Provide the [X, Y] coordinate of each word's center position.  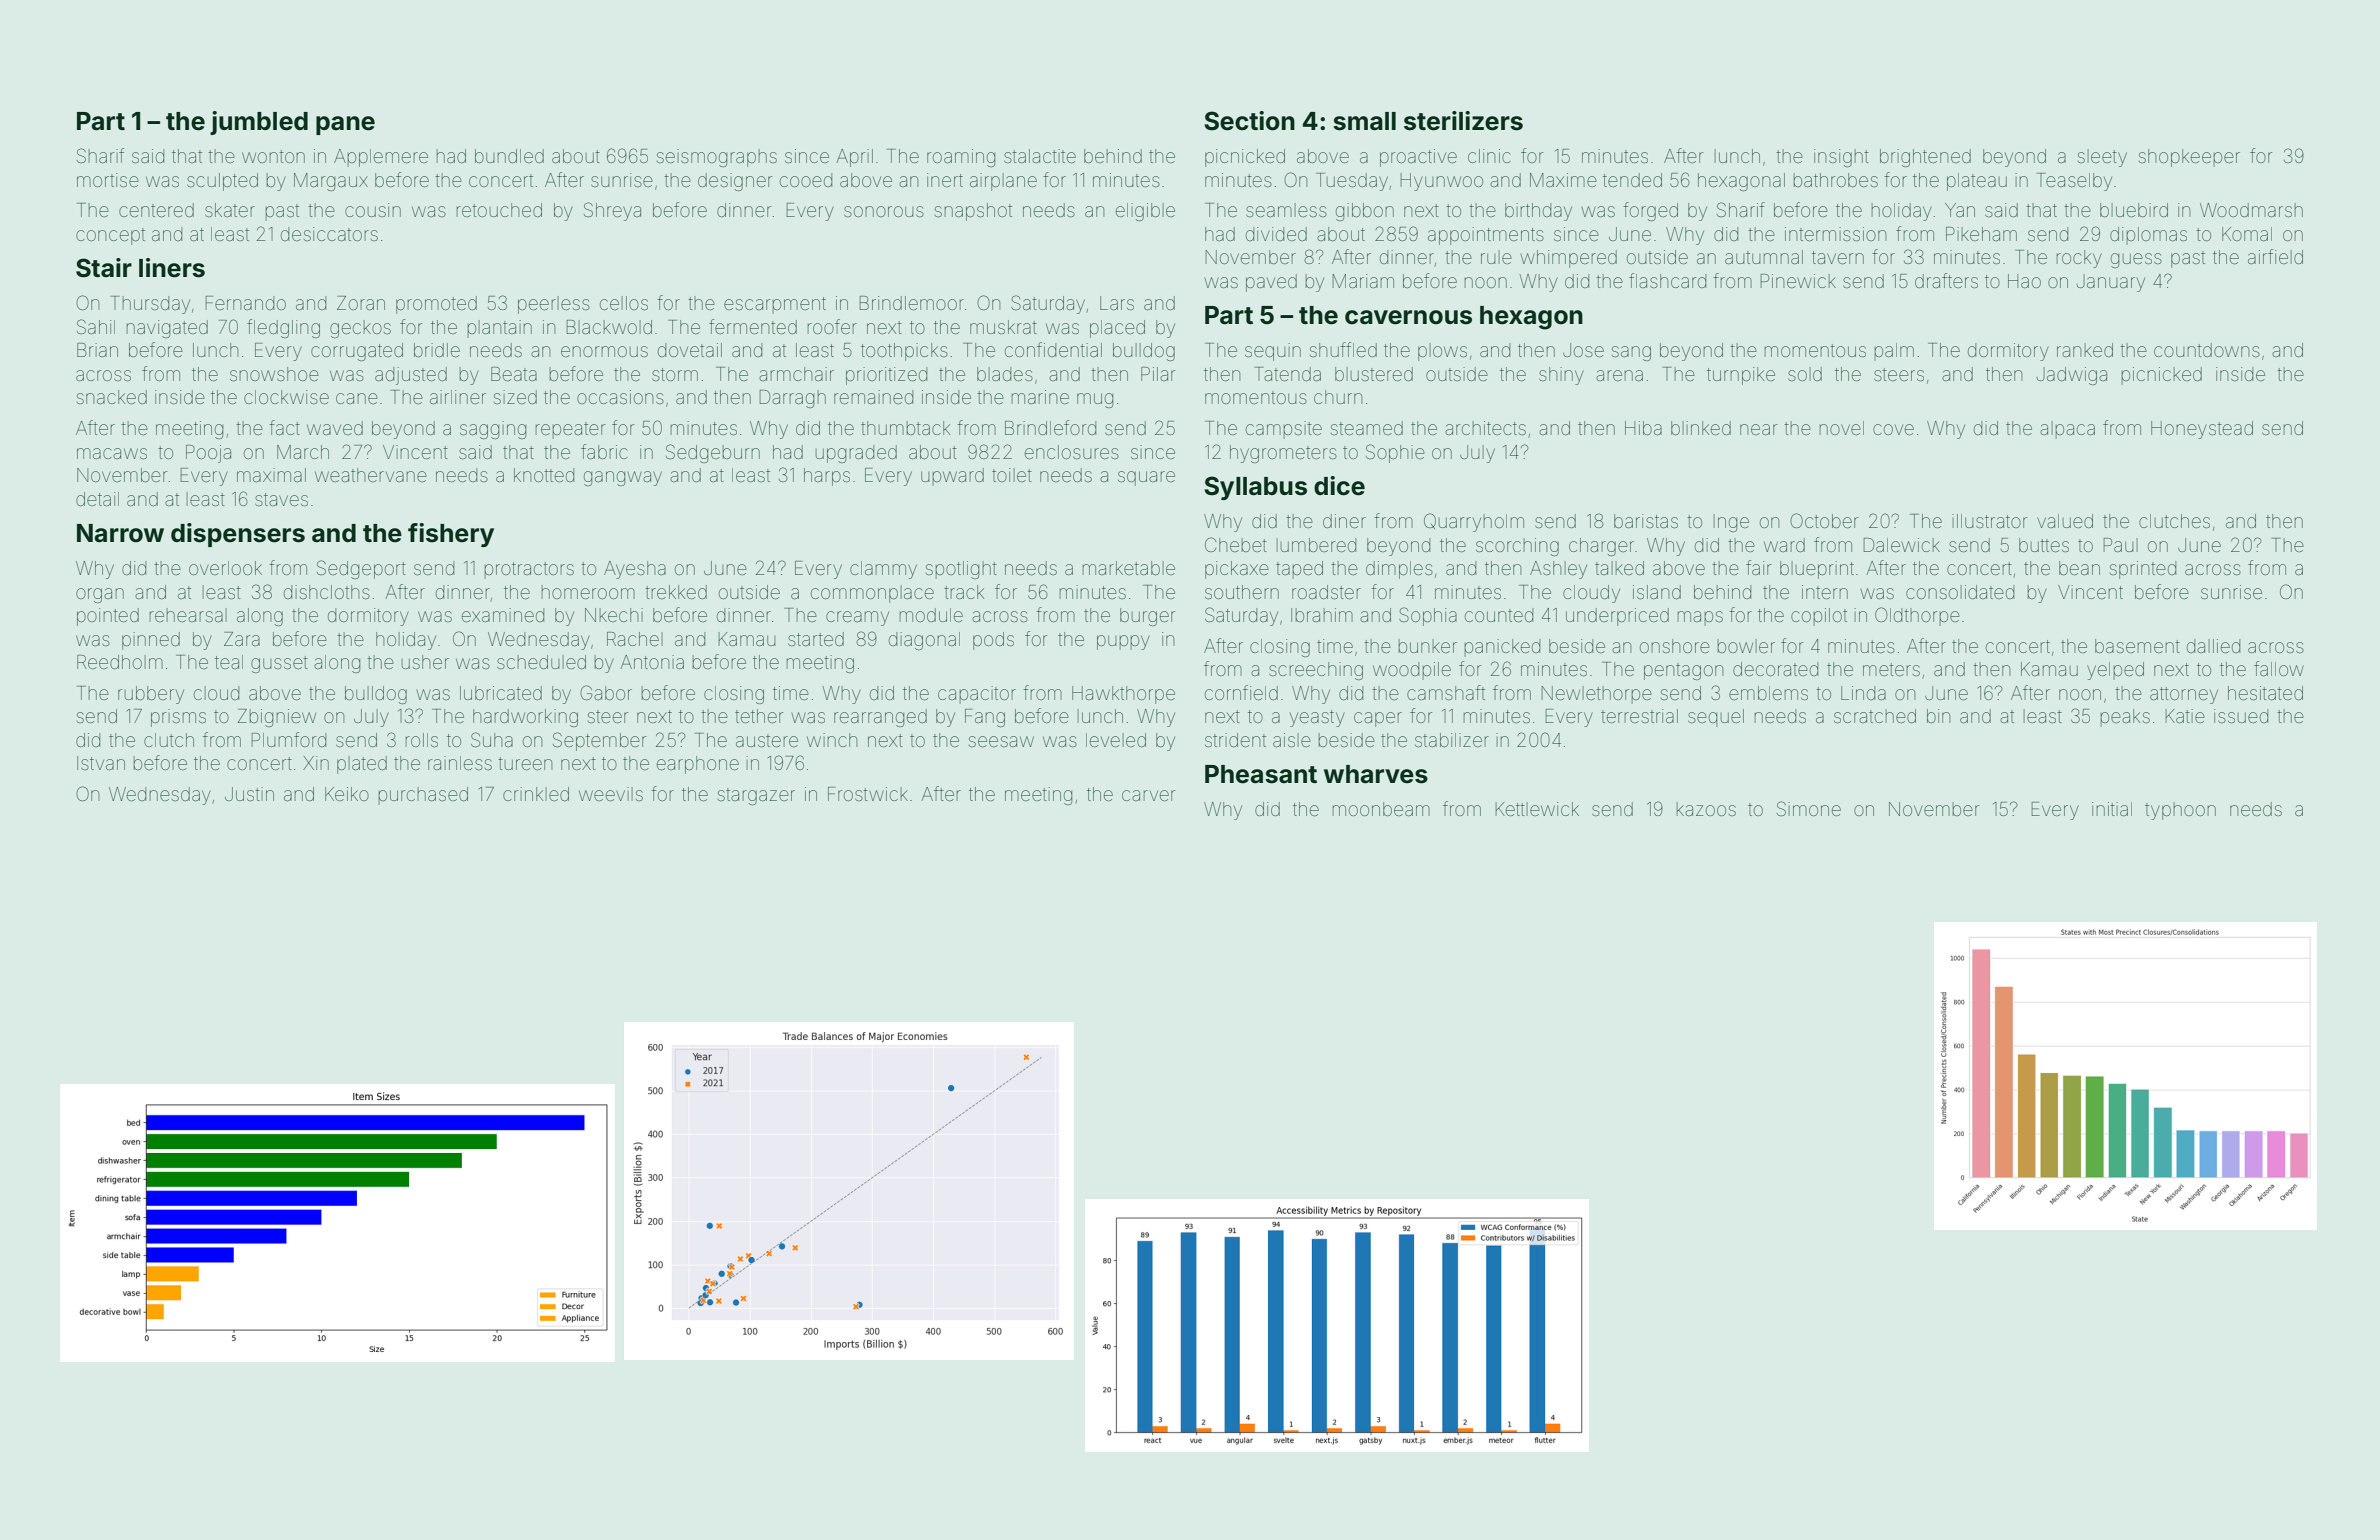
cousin [373, 210]
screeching [1316, 671]
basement [2137, 646]
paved [1271, 283]
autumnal [1764, 257]
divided [1276, 234]
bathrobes [1836, 180]
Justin [249, 794]
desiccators [329, 234]
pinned [151, 641]
